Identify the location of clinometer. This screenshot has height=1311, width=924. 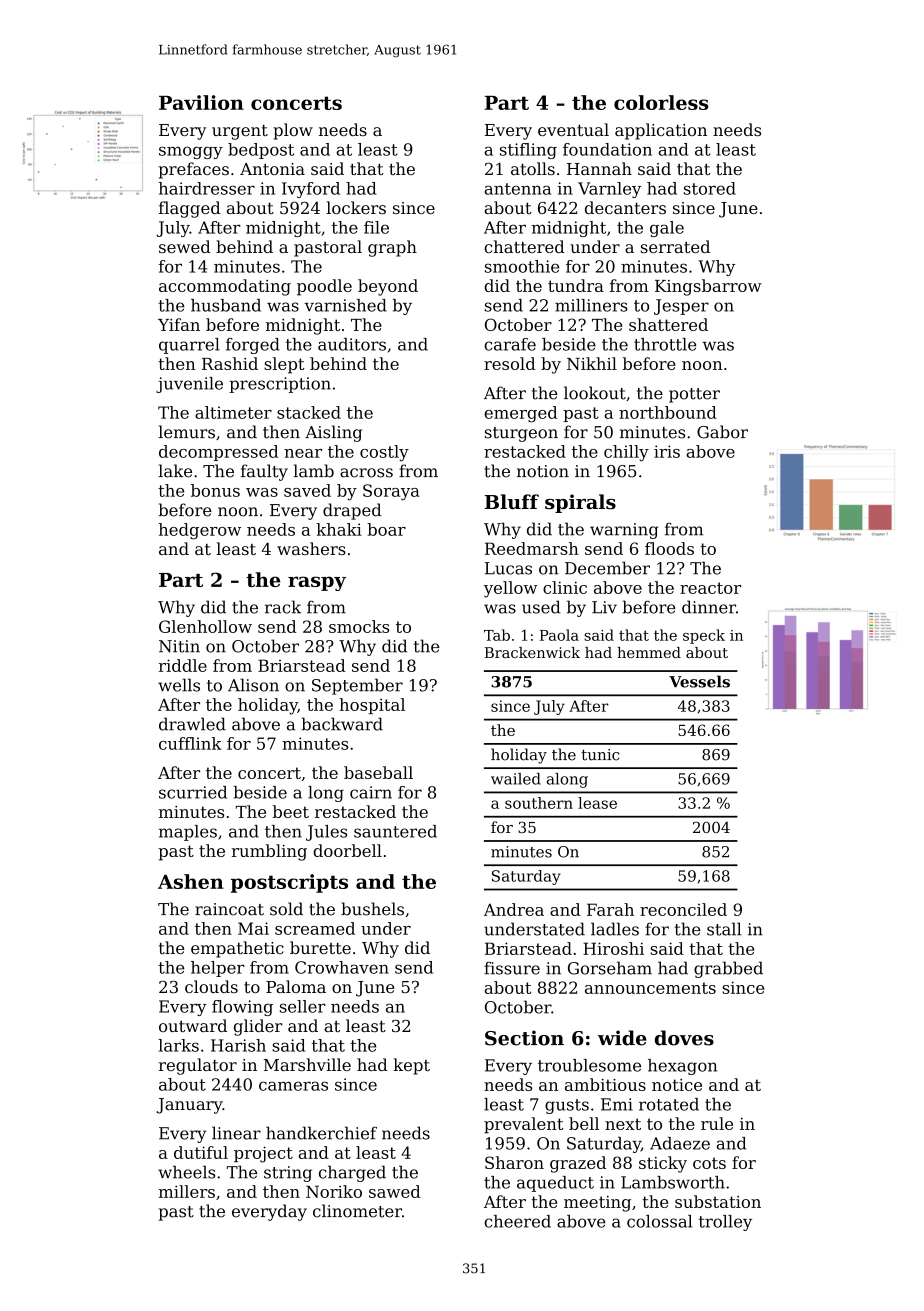
(357, 1211).
